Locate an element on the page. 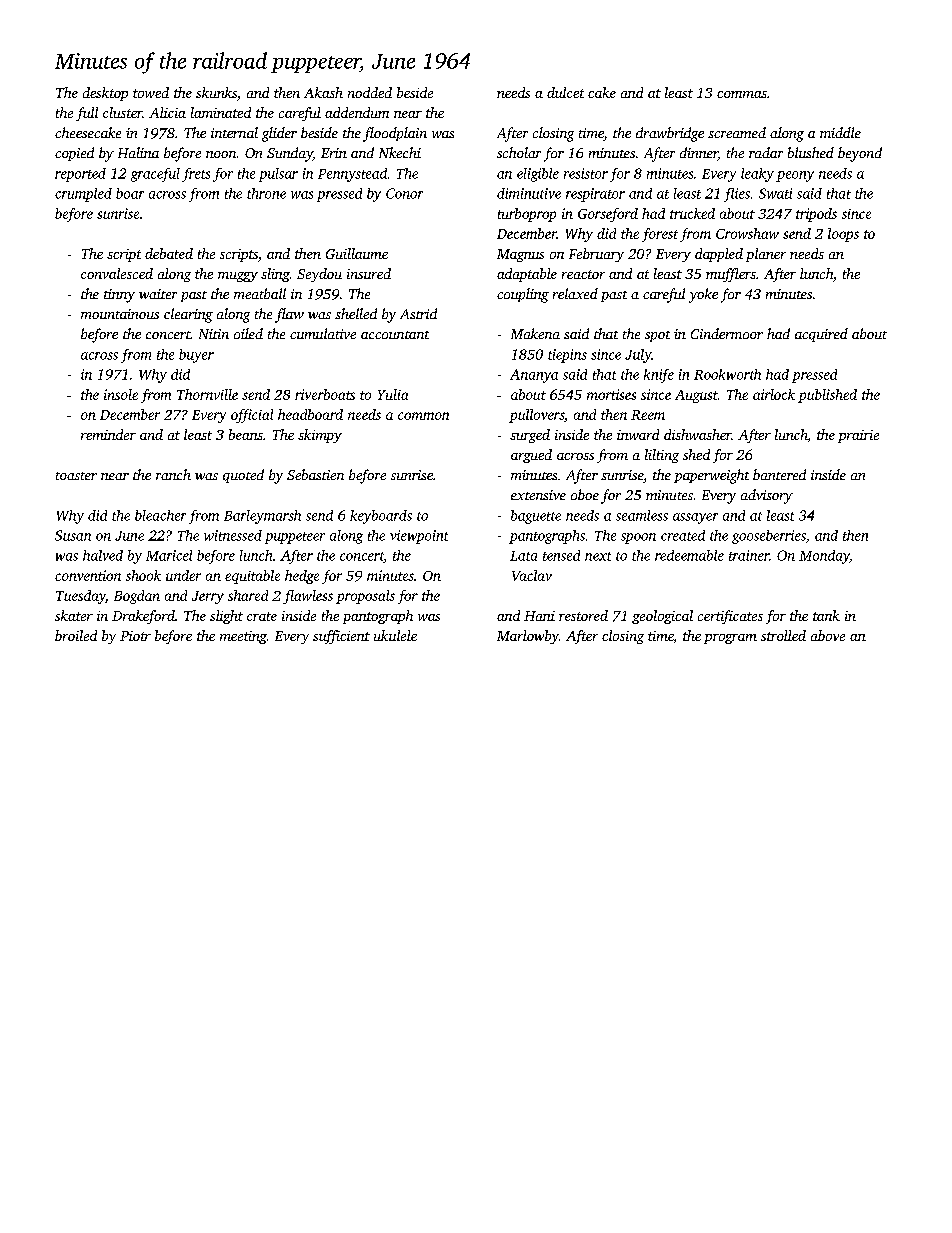 The width and height of the page is (952, 1233). Monday is located at coordinates (824, 557).
